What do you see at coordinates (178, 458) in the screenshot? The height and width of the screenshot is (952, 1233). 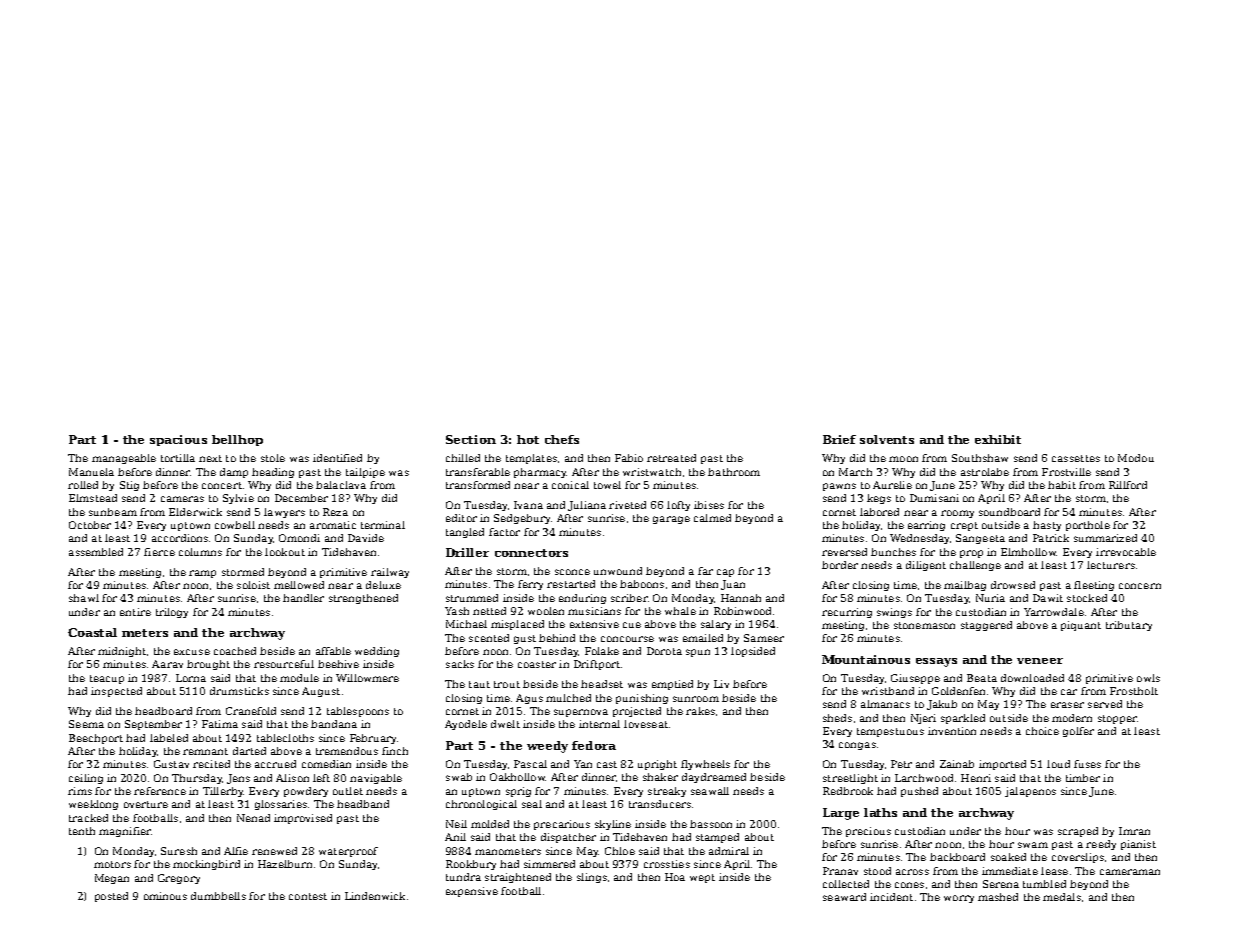 I see `tortilla` at bounding box center [178, 458].
